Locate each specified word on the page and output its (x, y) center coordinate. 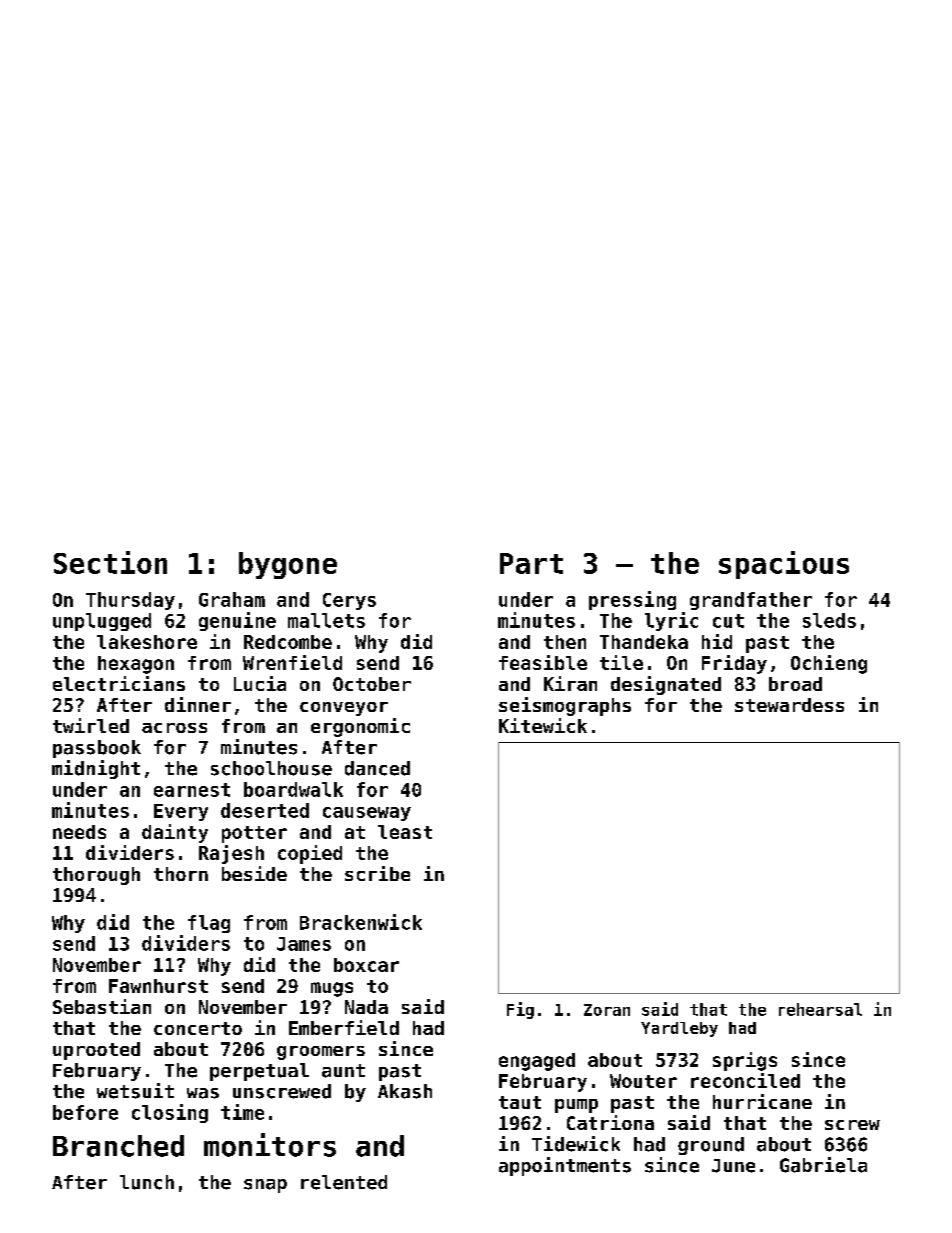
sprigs (745, 1061)
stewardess (789, 705)
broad (795, 684)
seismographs (565, 706)
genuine (237, 621)
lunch (147, 1182)
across (174, 728)
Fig (520, 1010)
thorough (96, 876)
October (372, 684)
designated (666, 685)
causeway (367, 814)
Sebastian (102, 1006)
